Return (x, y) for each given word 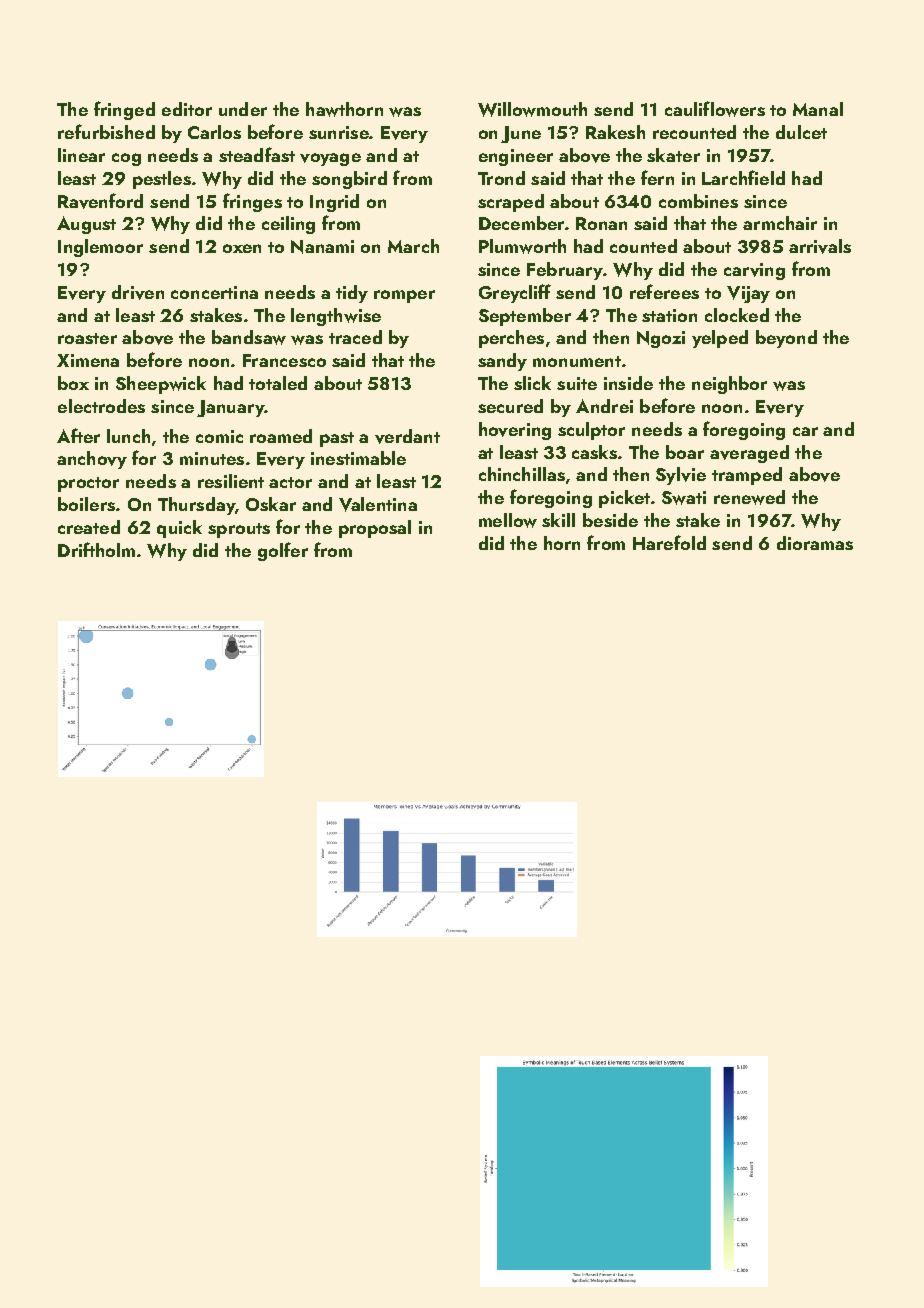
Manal (818, 109)
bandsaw (249, 337)
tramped (747, 476)
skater (673, 155)
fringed (124, 110)
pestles (162, 180)
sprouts (239, 530)
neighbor (729, 385)
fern (657, 177)
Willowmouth (532, 109)
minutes (212, 458)
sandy (502, 362)
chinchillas (522, 474)
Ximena (88, 360)
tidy (352, 294)
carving (754, 271)
